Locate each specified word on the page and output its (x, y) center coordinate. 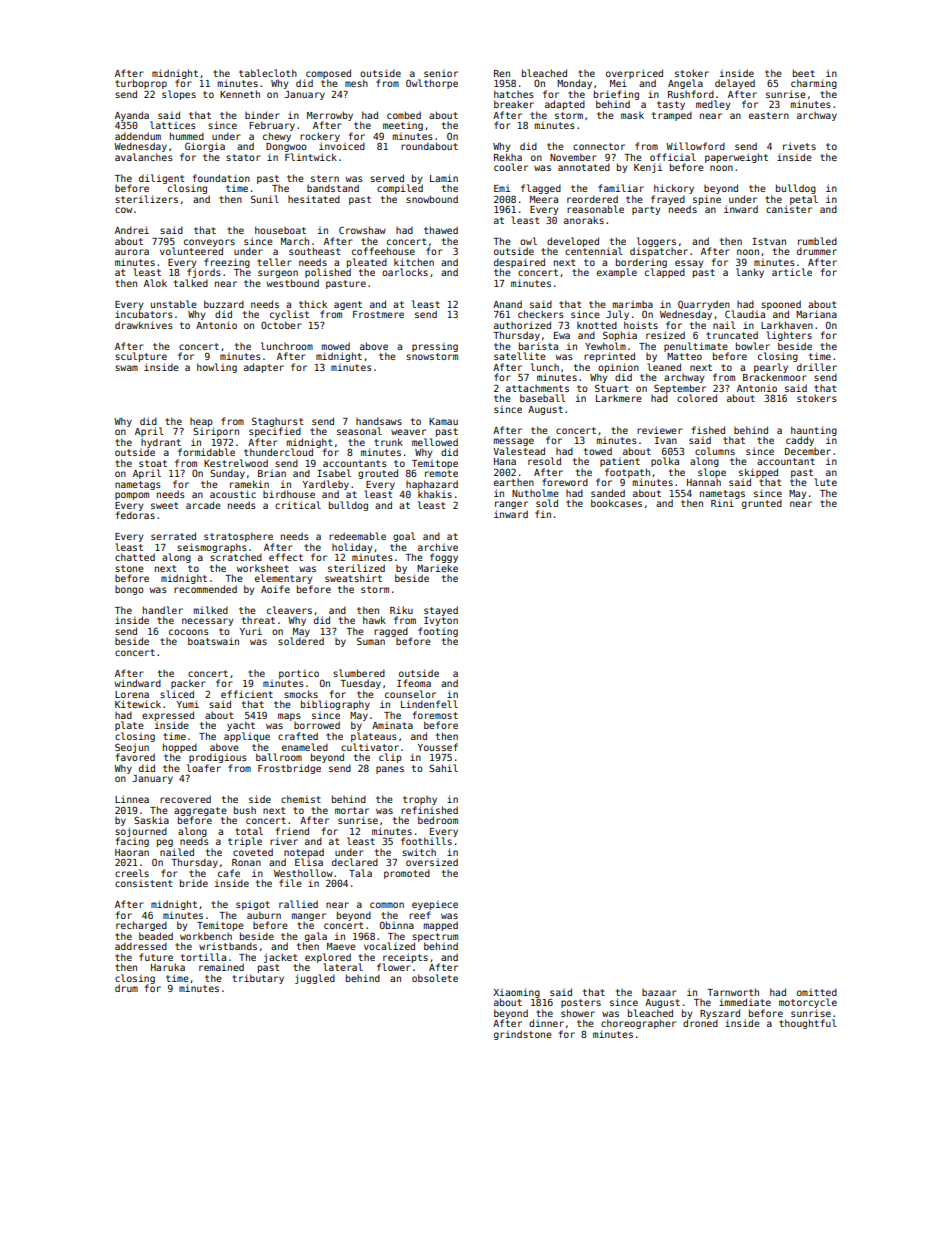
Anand (507, 304)
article (792, 272)
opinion (618, 368)
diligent (161, 179)
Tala (360, 873)
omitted (817, 992)
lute (825, 482)
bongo (129, 590)
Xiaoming (516, 993)
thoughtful (807, 1024)
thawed (441, 230)
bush (245, 810)
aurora (132, 252)
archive (438, 547)
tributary (258, 979)
